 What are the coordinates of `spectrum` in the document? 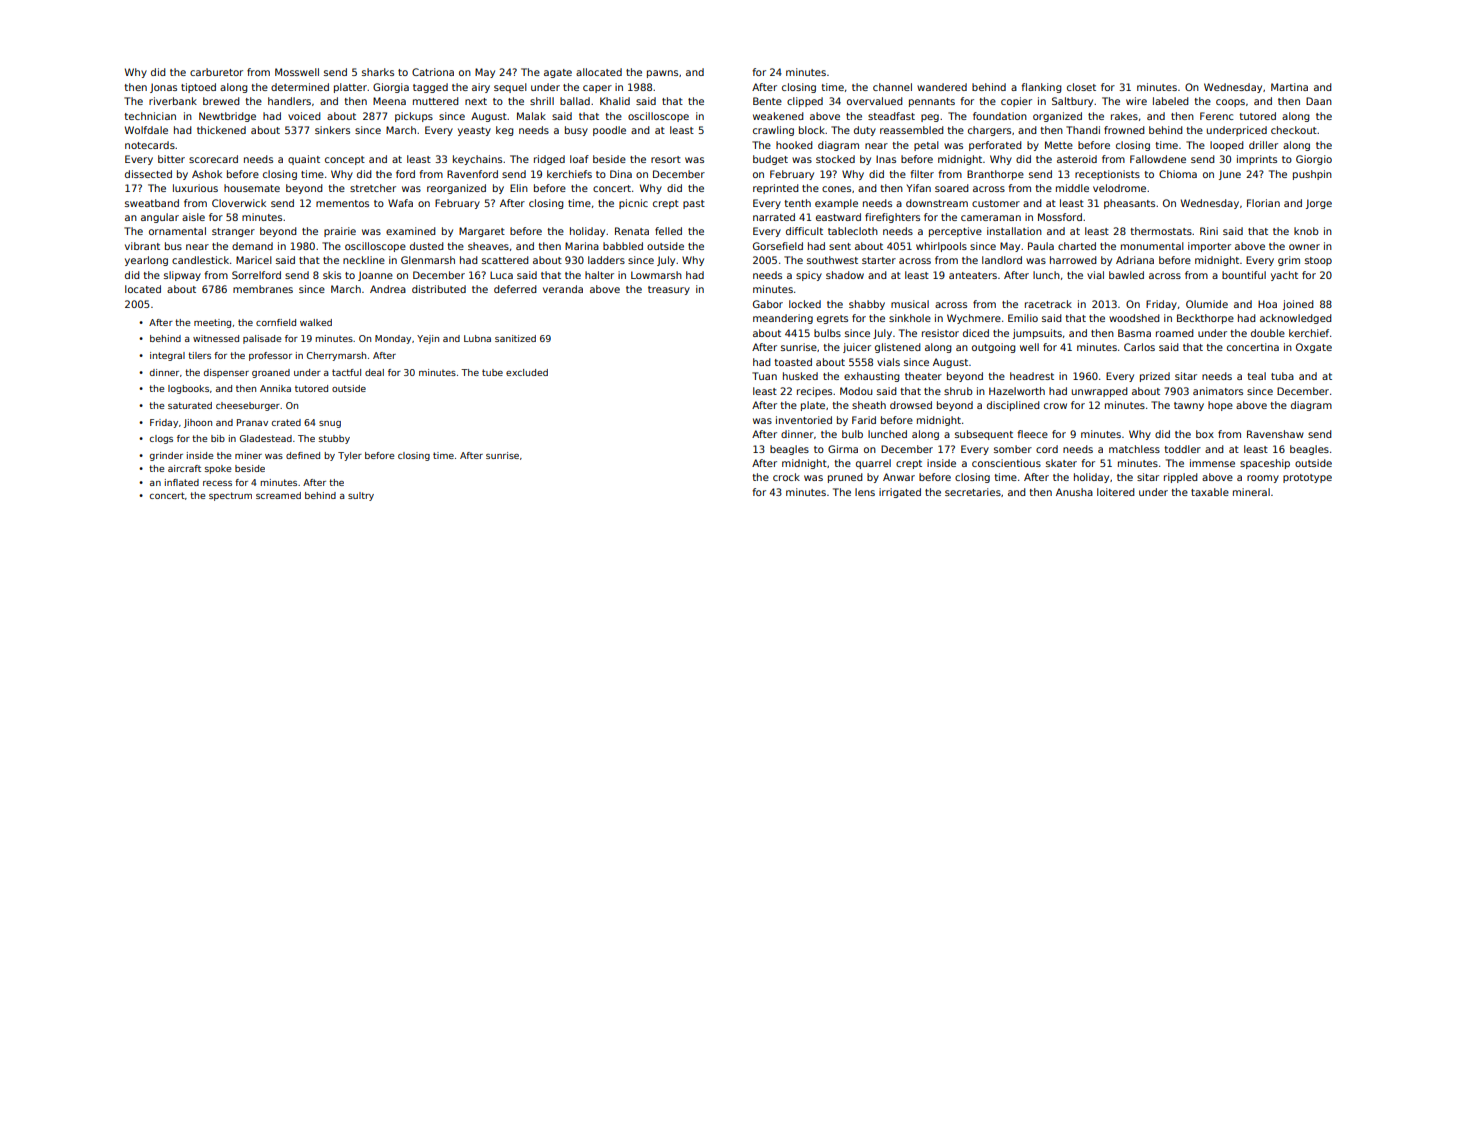 It's located at (230, 496).
